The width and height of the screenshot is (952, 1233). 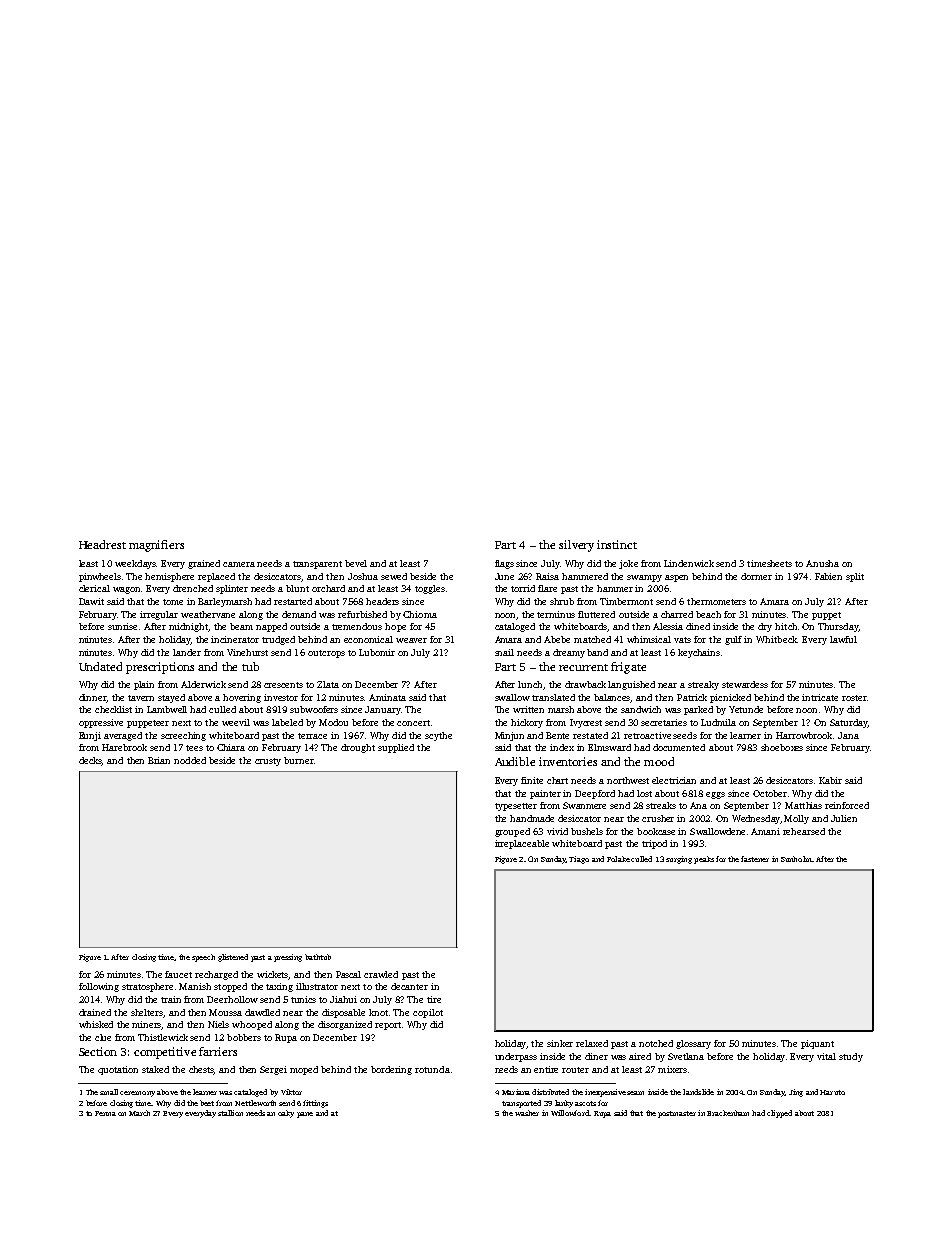 What do you see at coordinates (105, 1113) in the screenshot?
I see `Fenna` at bounding box center [105, 1113].
